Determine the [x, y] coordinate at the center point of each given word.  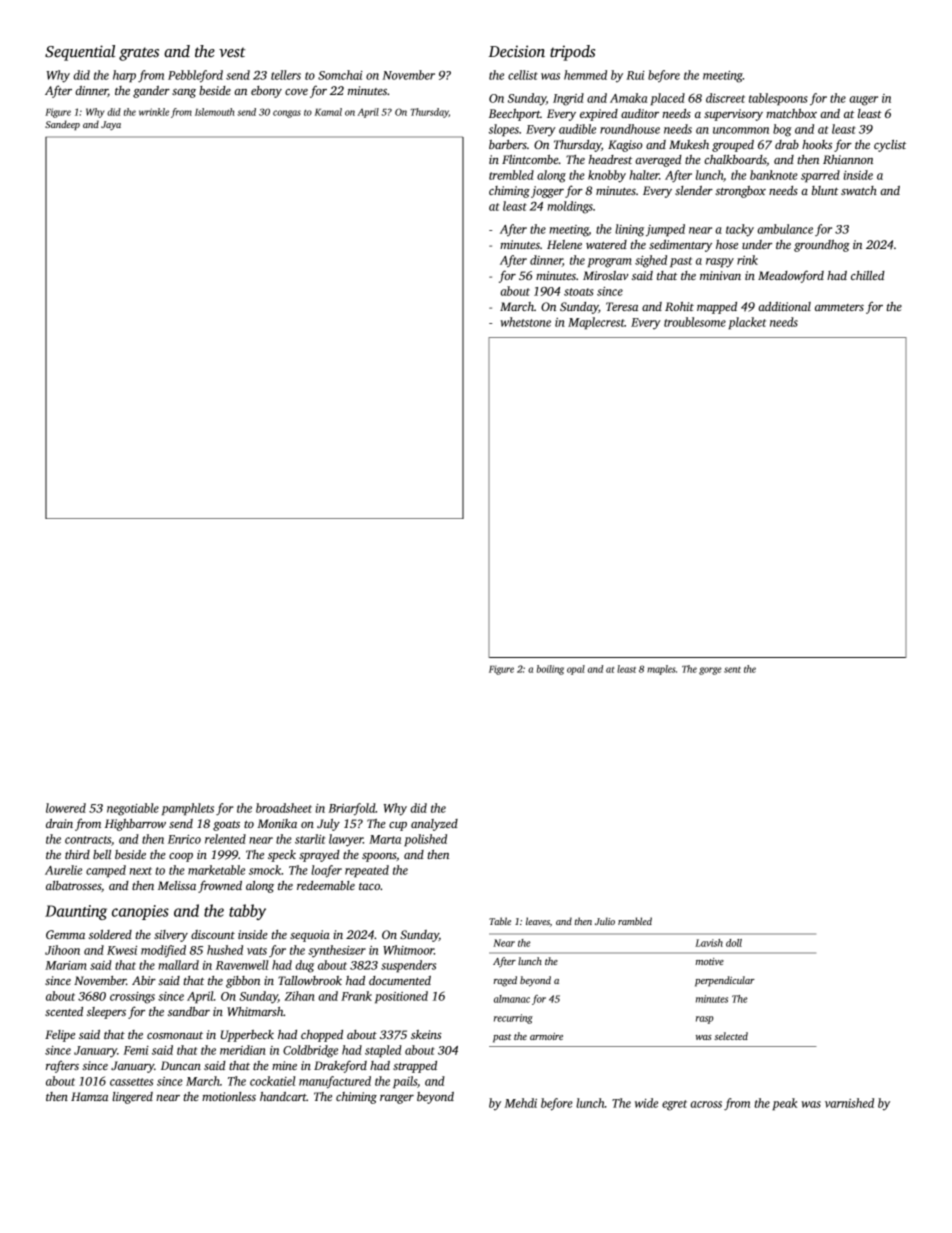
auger [863, 101]
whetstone [526, 322]
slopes [504, 130]
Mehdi [520, 1103]
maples [661, 670]
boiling [550, 670]
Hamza [89, 1096]
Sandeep [62, 125]
